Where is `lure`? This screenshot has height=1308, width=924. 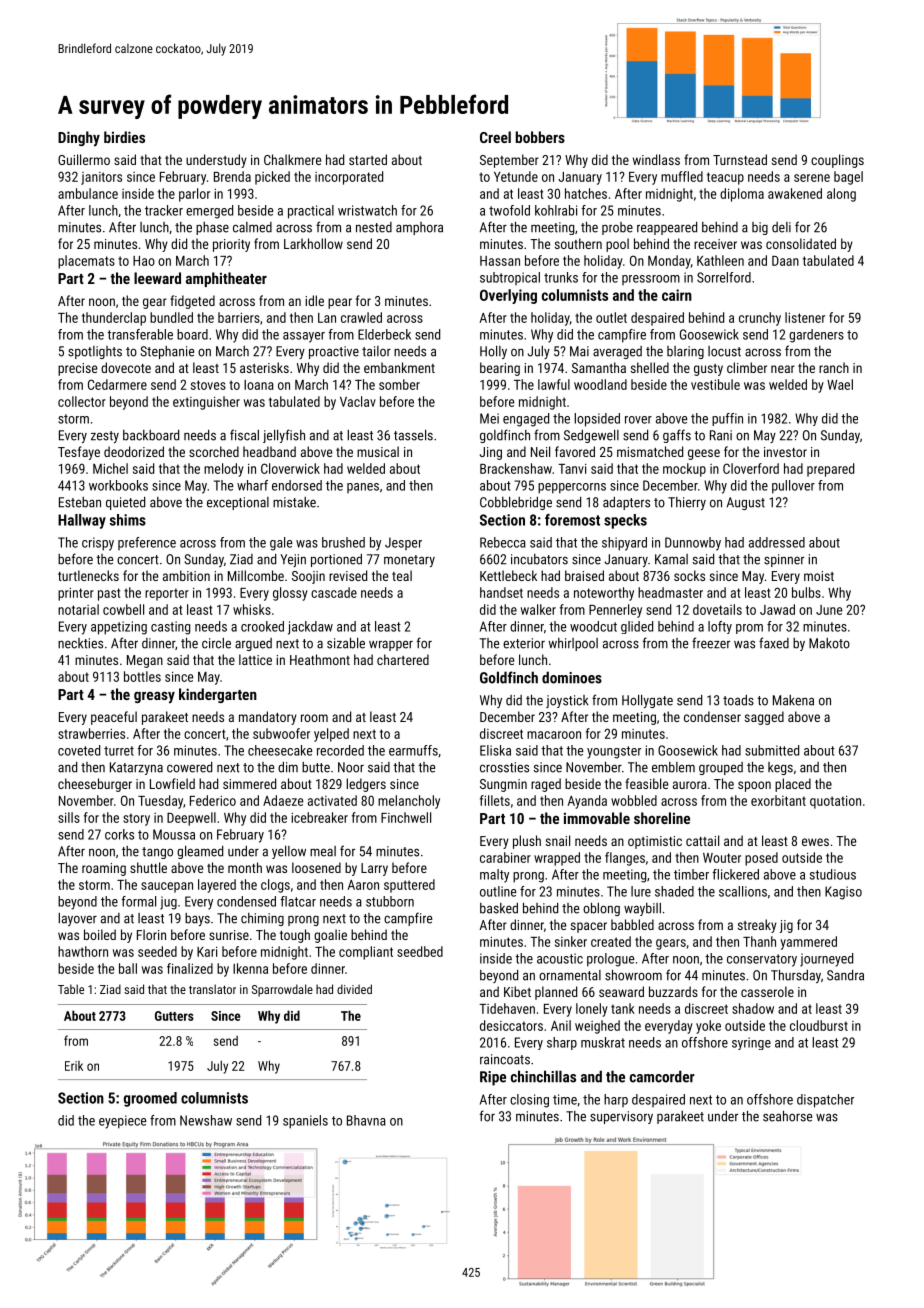 lure is located at coordinates (641, 891).
